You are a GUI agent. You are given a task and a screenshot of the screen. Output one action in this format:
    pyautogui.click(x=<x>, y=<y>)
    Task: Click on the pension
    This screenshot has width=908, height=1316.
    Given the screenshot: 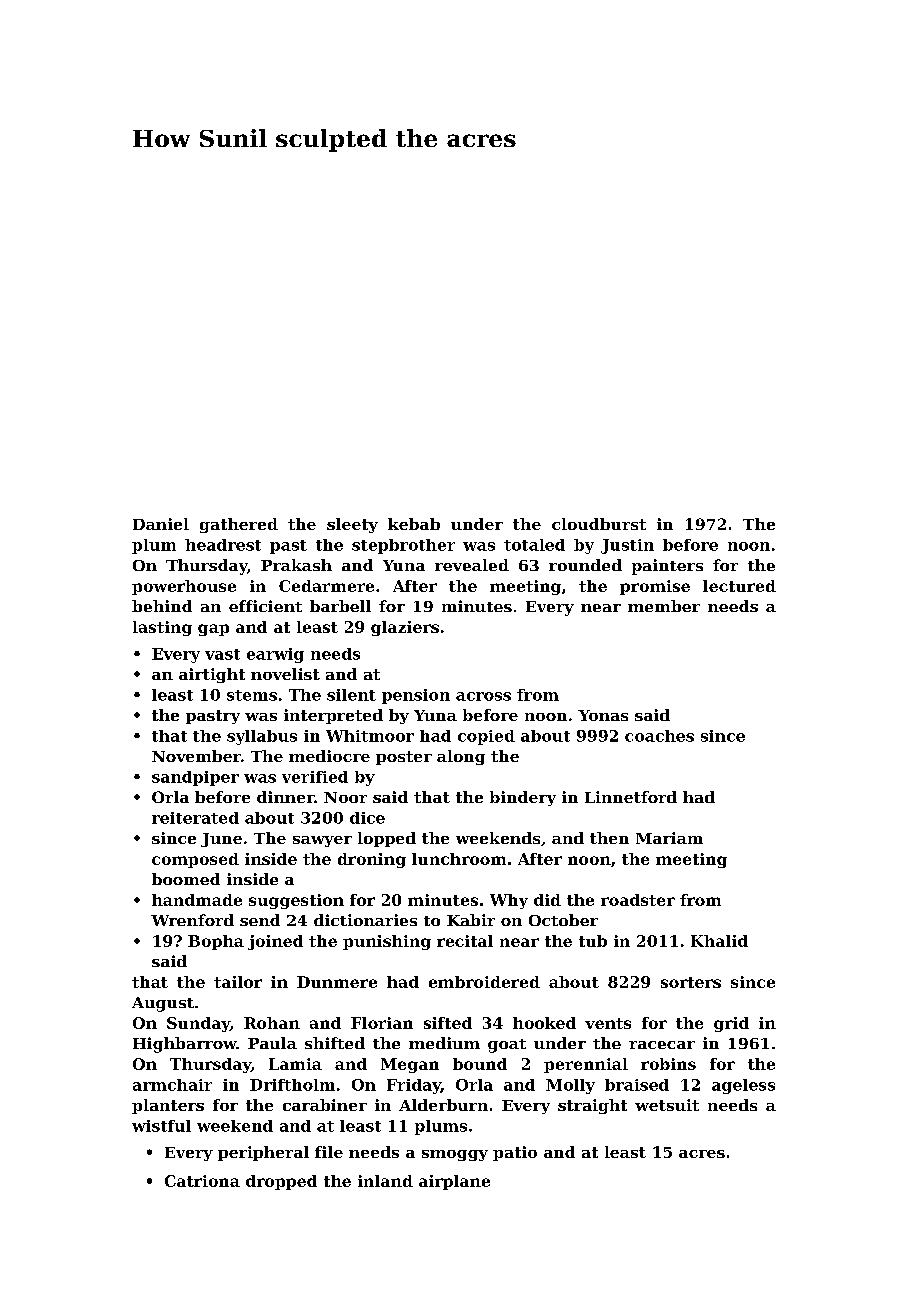 What is the action you would take?
    pyautogui.click(x=416, y=696)
